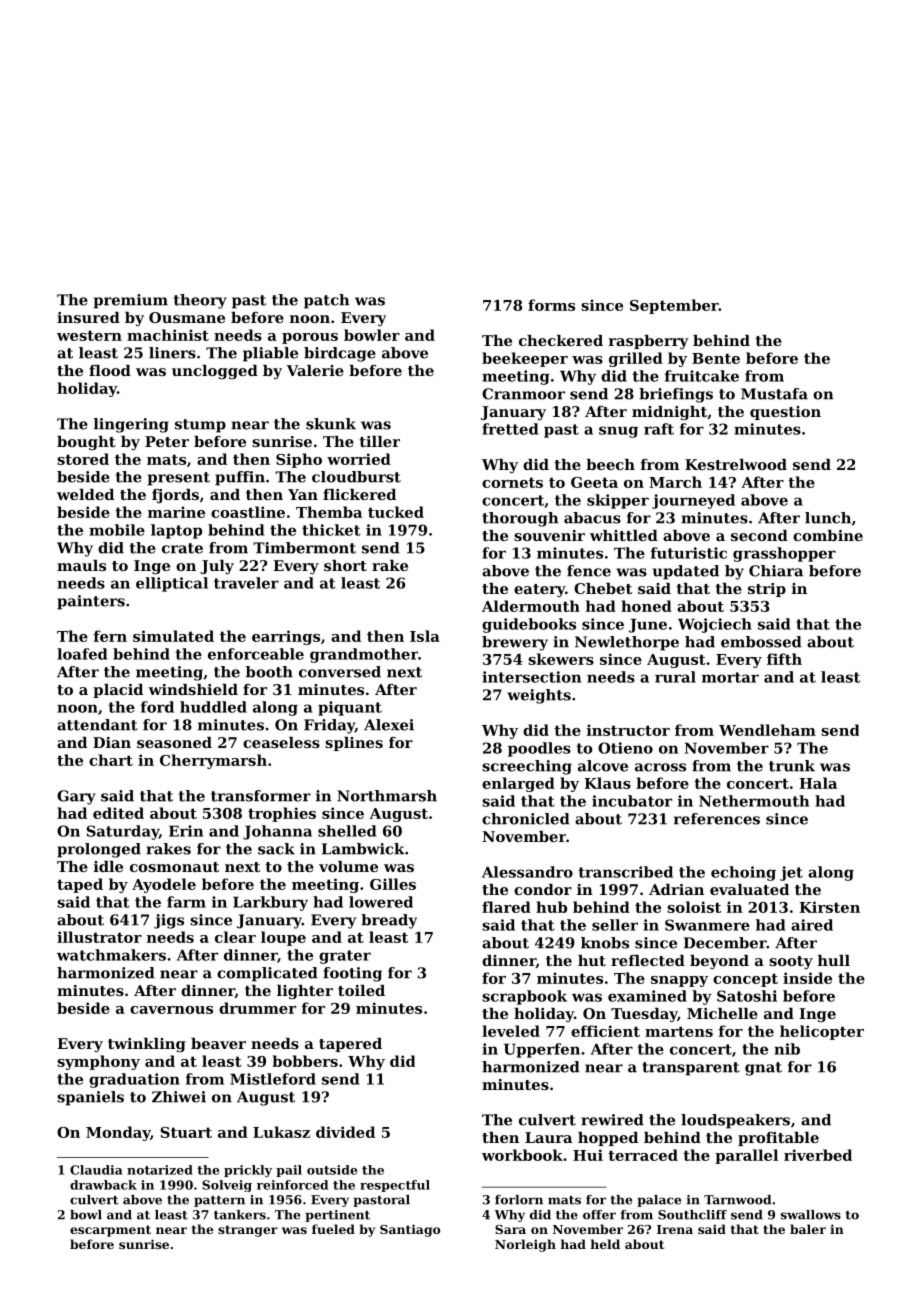 The image size is (924, 1308). Describe the element at coordinates (131, 301) in the page. I see `premium` at that location.
